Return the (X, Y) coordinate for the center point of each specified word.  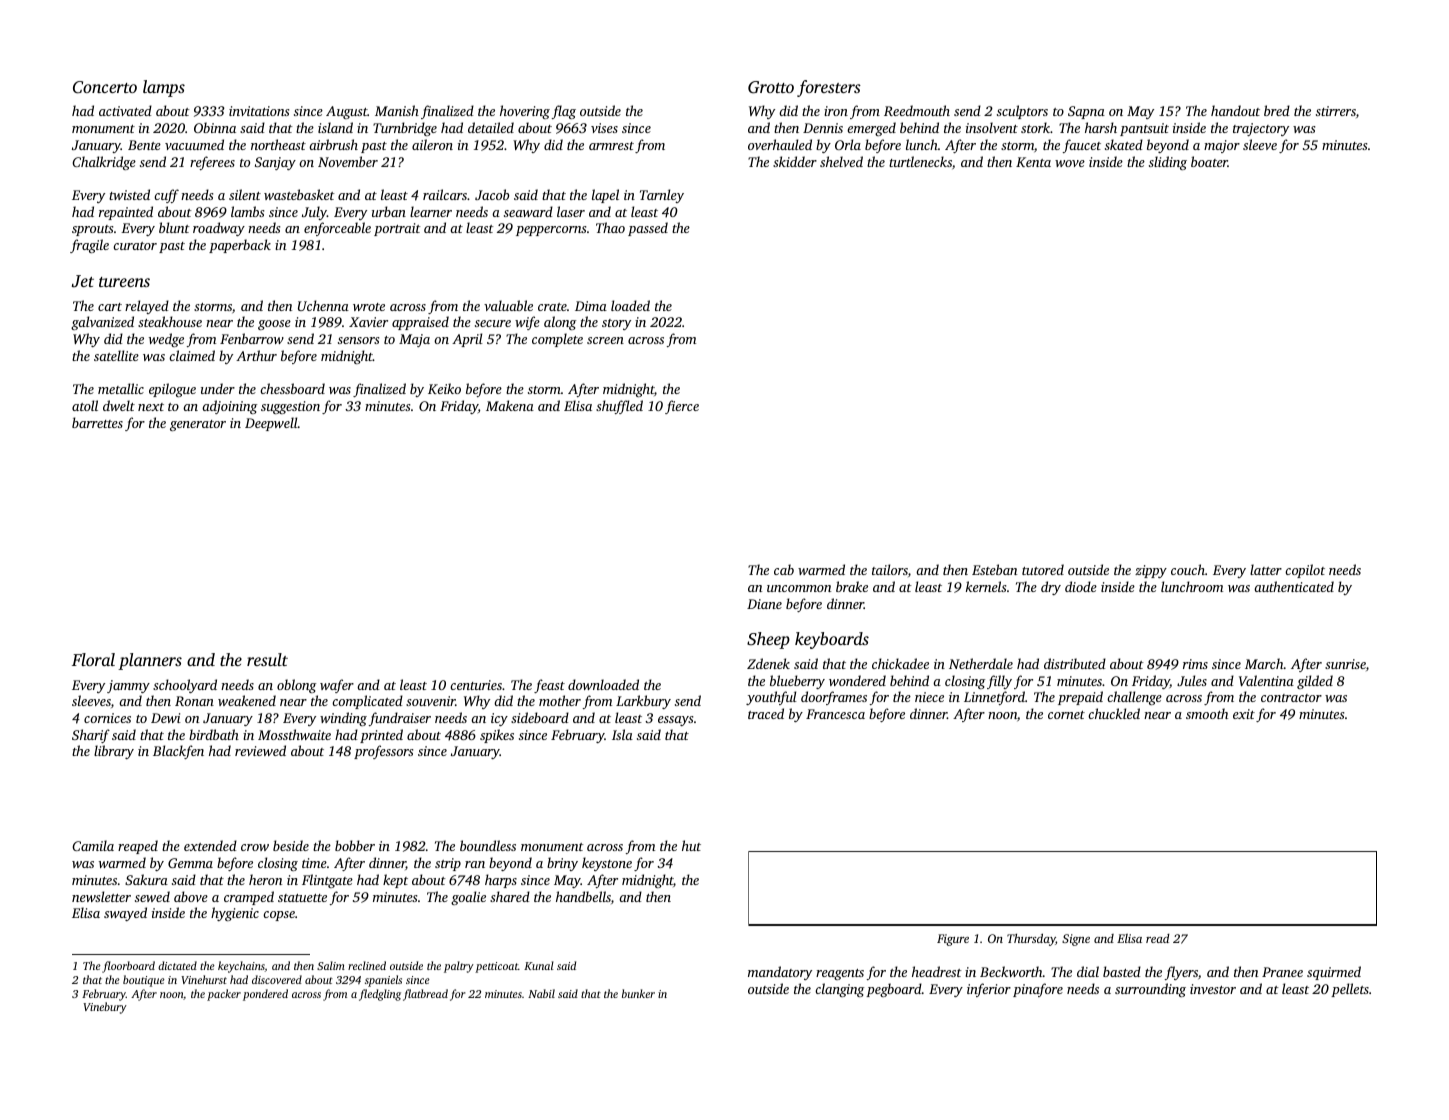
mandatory (780, 973)
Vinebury (105, 1008)
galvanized (102, 323)
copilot (1305, 571)
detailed (491, 127)
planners (150, 661)
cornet (1066, 715)
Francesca (835, 714)
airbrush (333, 144)
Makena (510, 405)
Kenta (1033, 162)
